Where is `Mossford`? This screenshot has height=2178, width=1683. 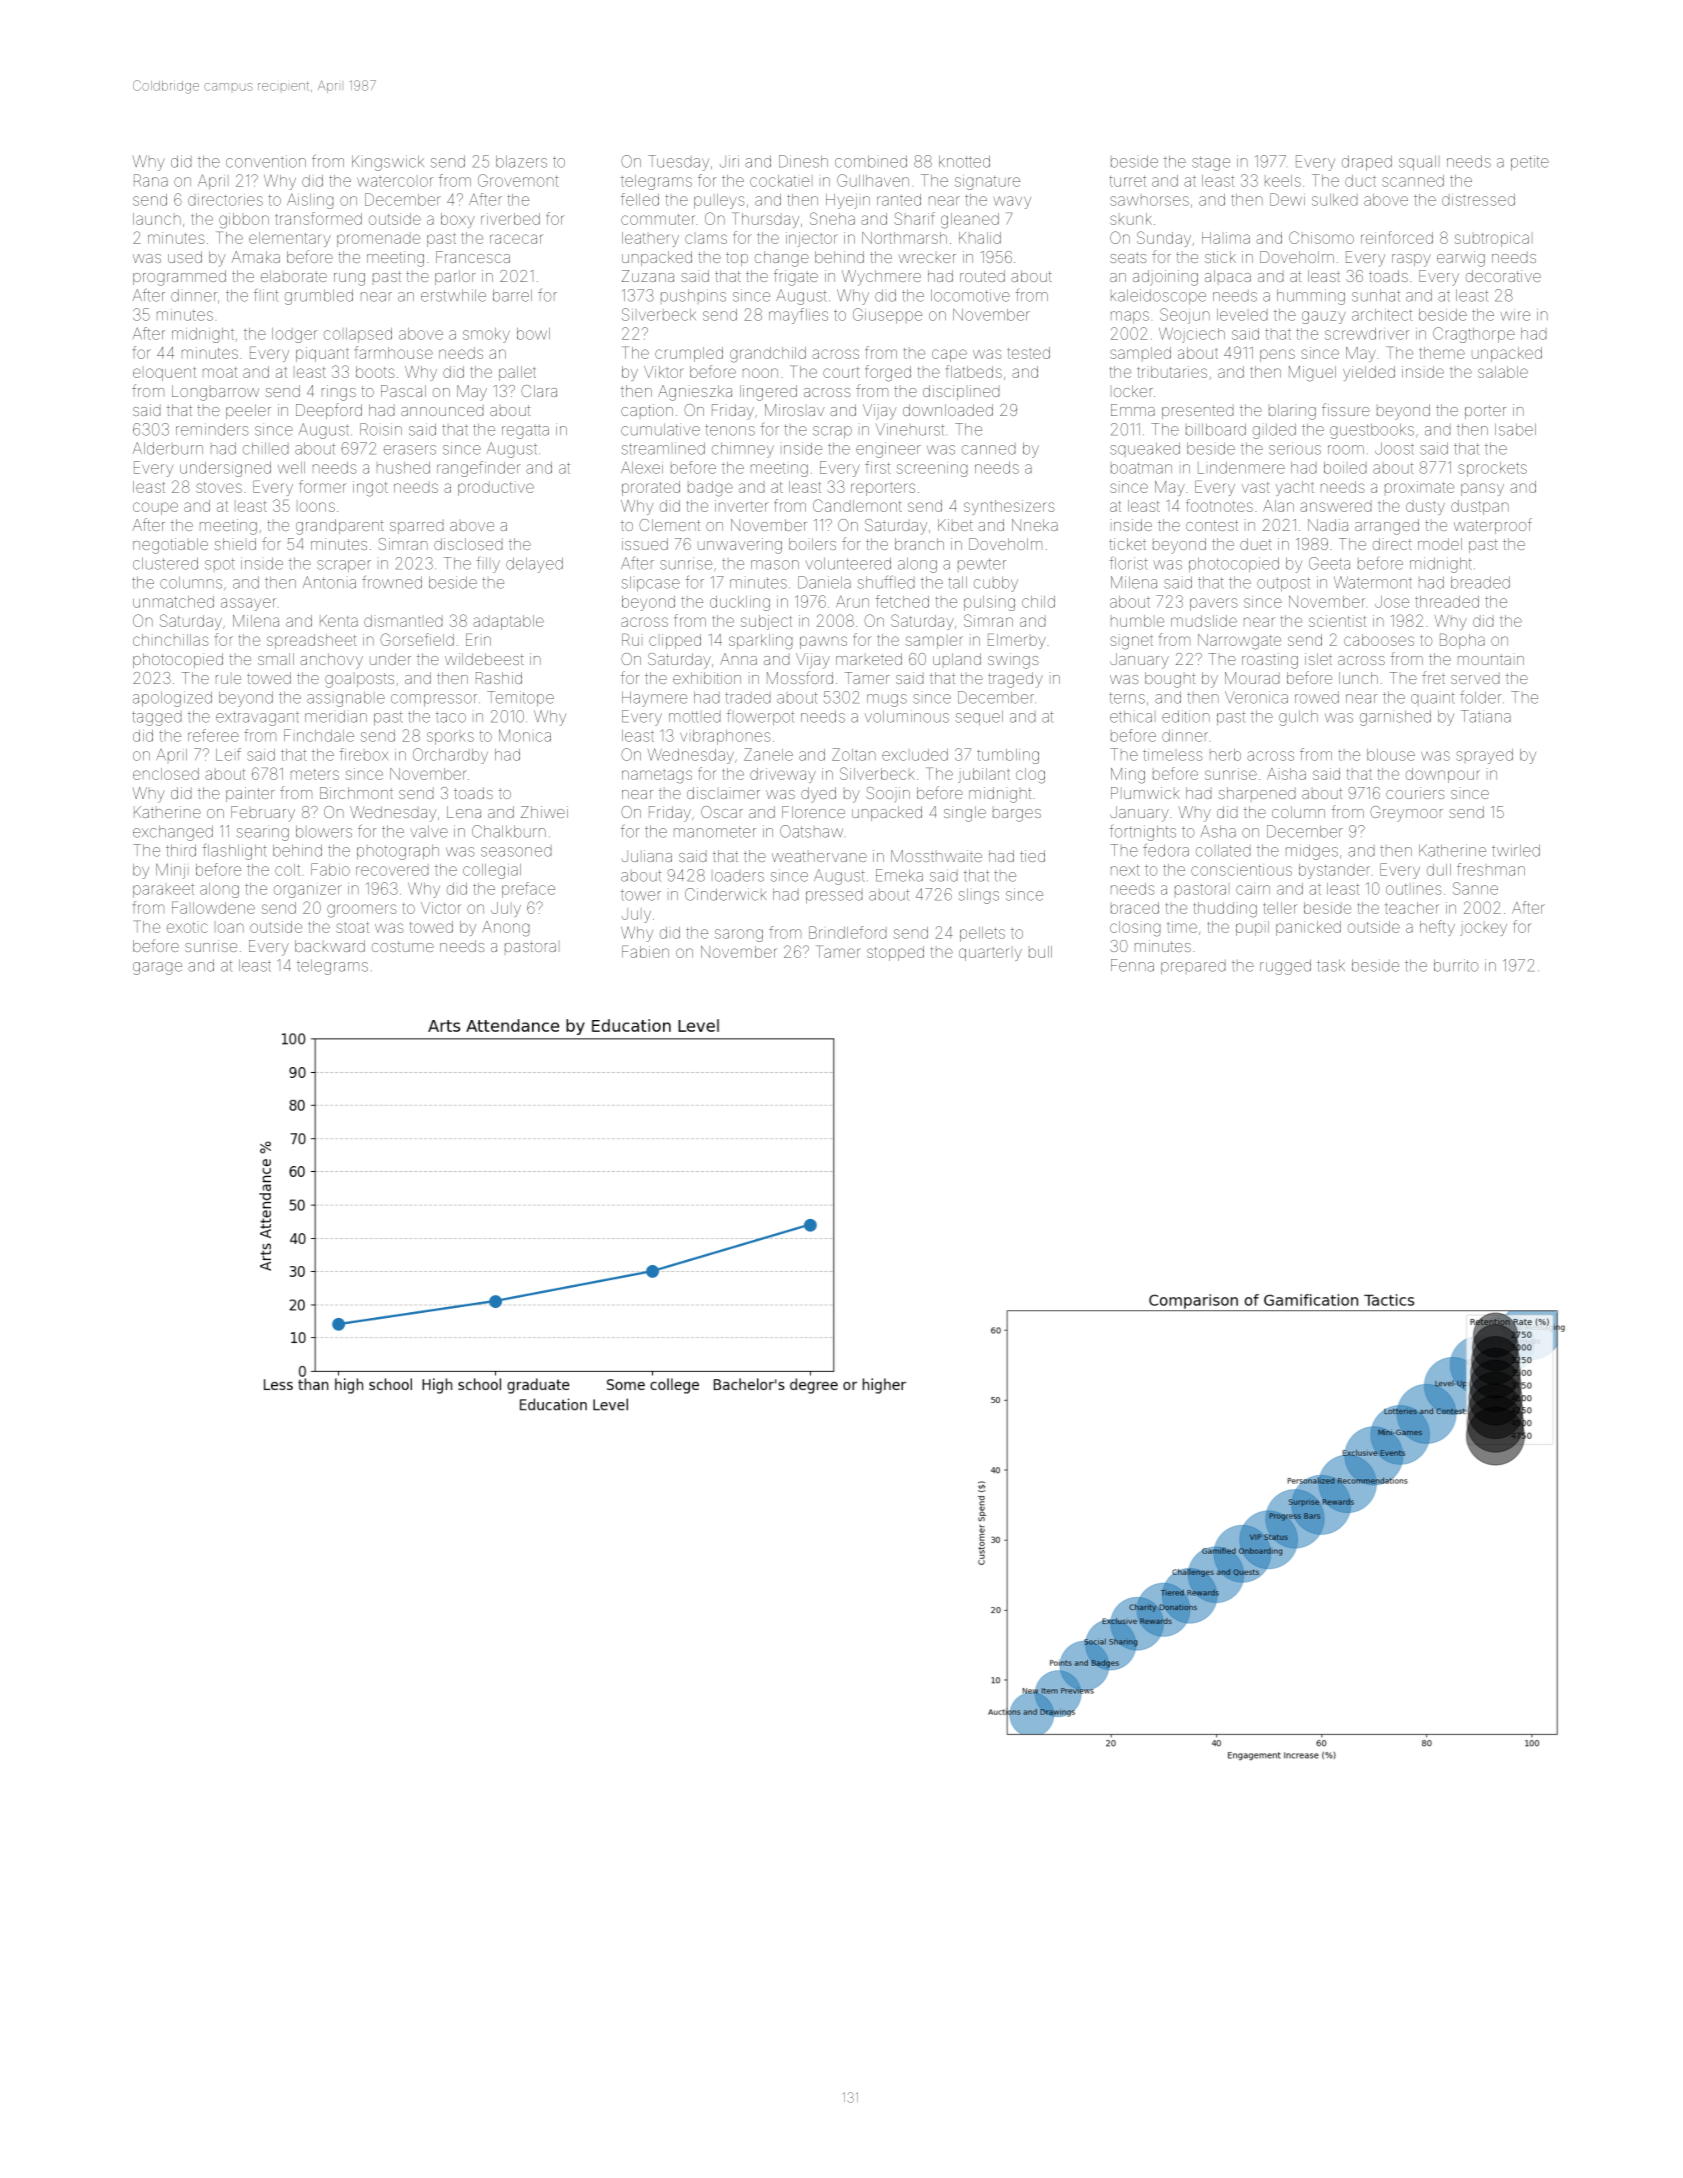 Mossford is located at coordinates (800, 677).
